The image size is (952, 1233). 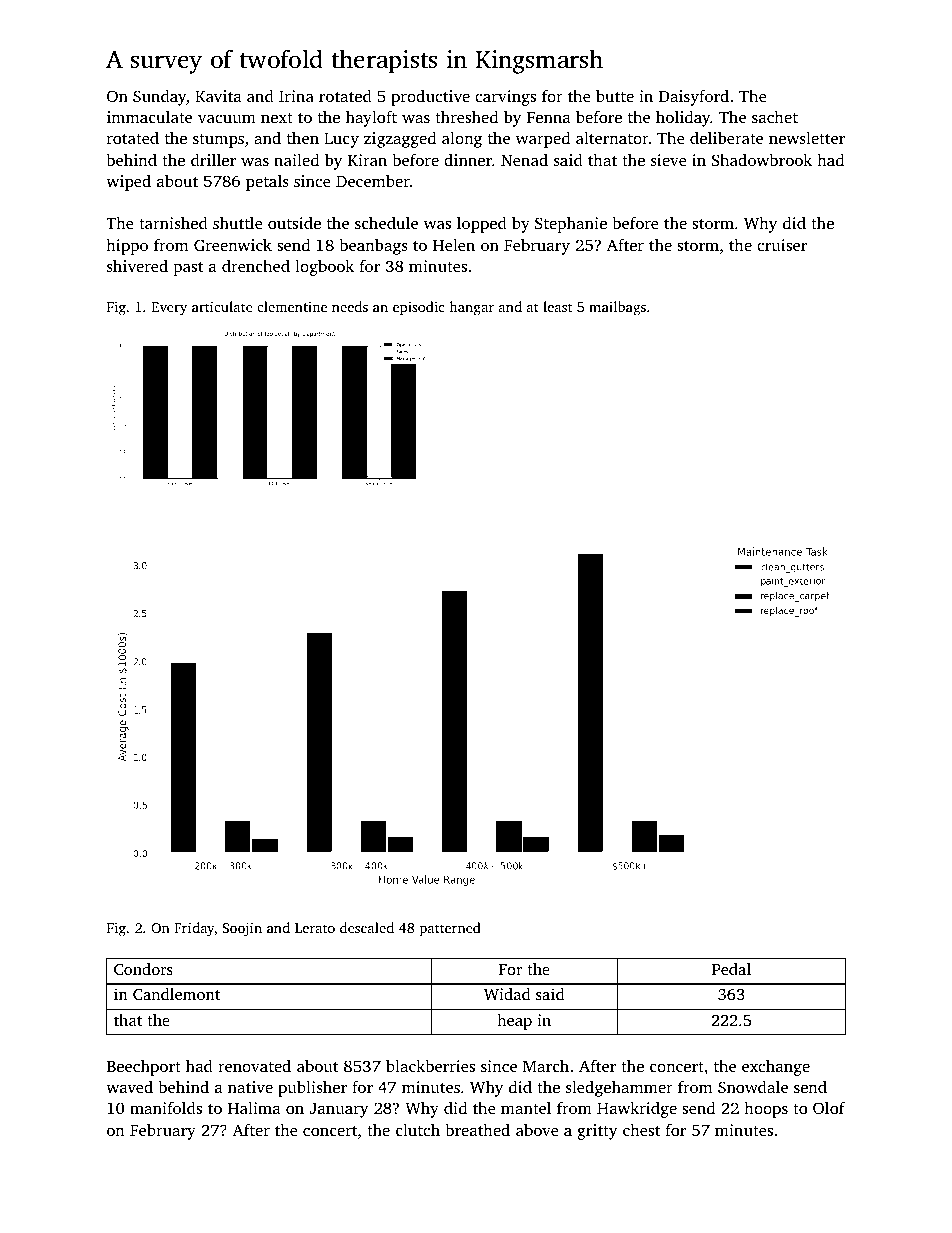 What do you see at coordinates (450, 929) in the screenshot?
I see `patterned` at bounding box center [450, 929].
